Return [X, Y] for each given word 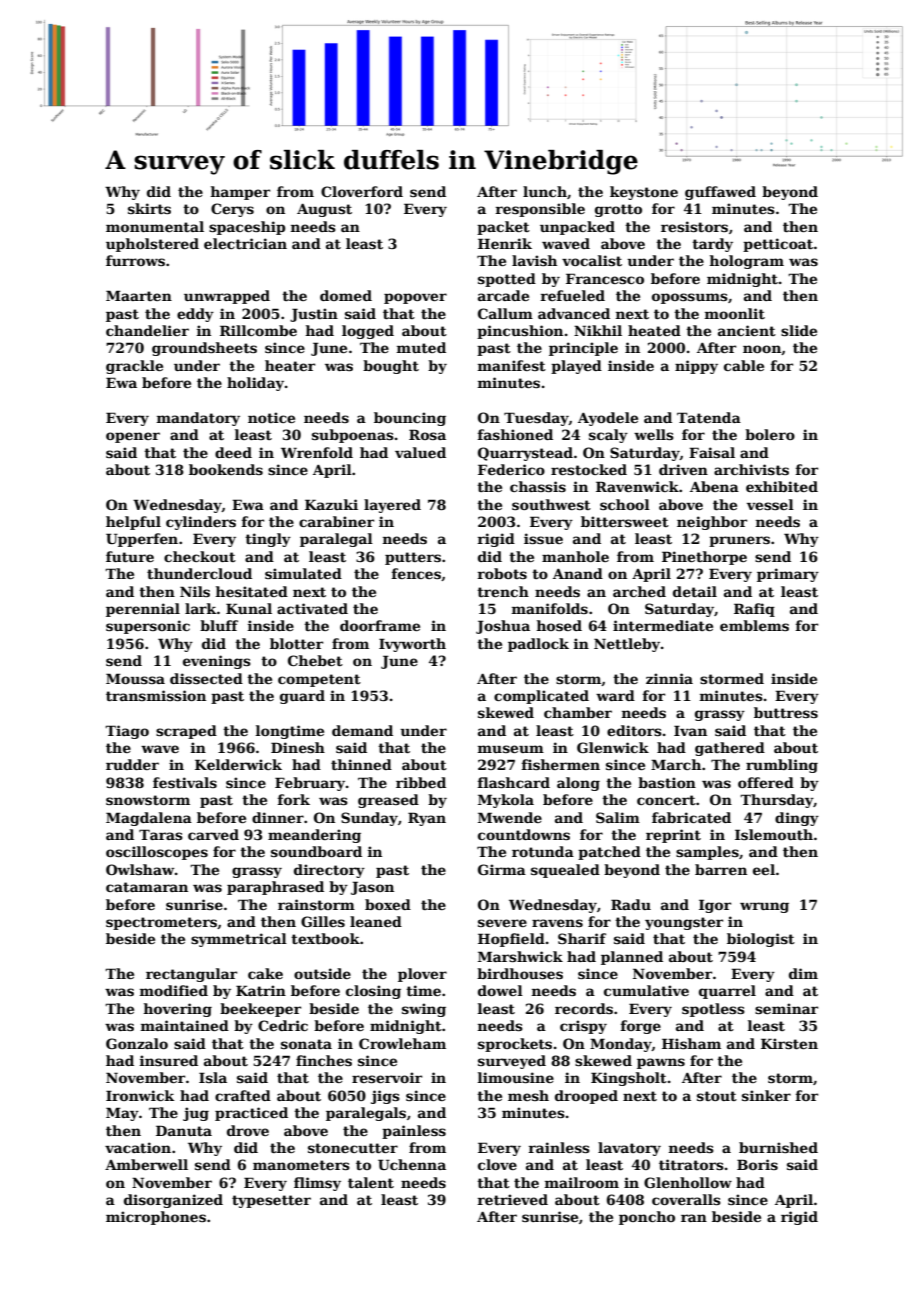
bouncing [410, 419]
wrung [764, 907]
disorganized [173, 1201]
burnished [778, 1147]
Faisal [712, 452]
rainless [559, 1147]
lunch [545, 191]
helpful [133, 523]
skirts [149, 208]
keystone [644, 193]
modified [173, 990]
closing [373, 992]
